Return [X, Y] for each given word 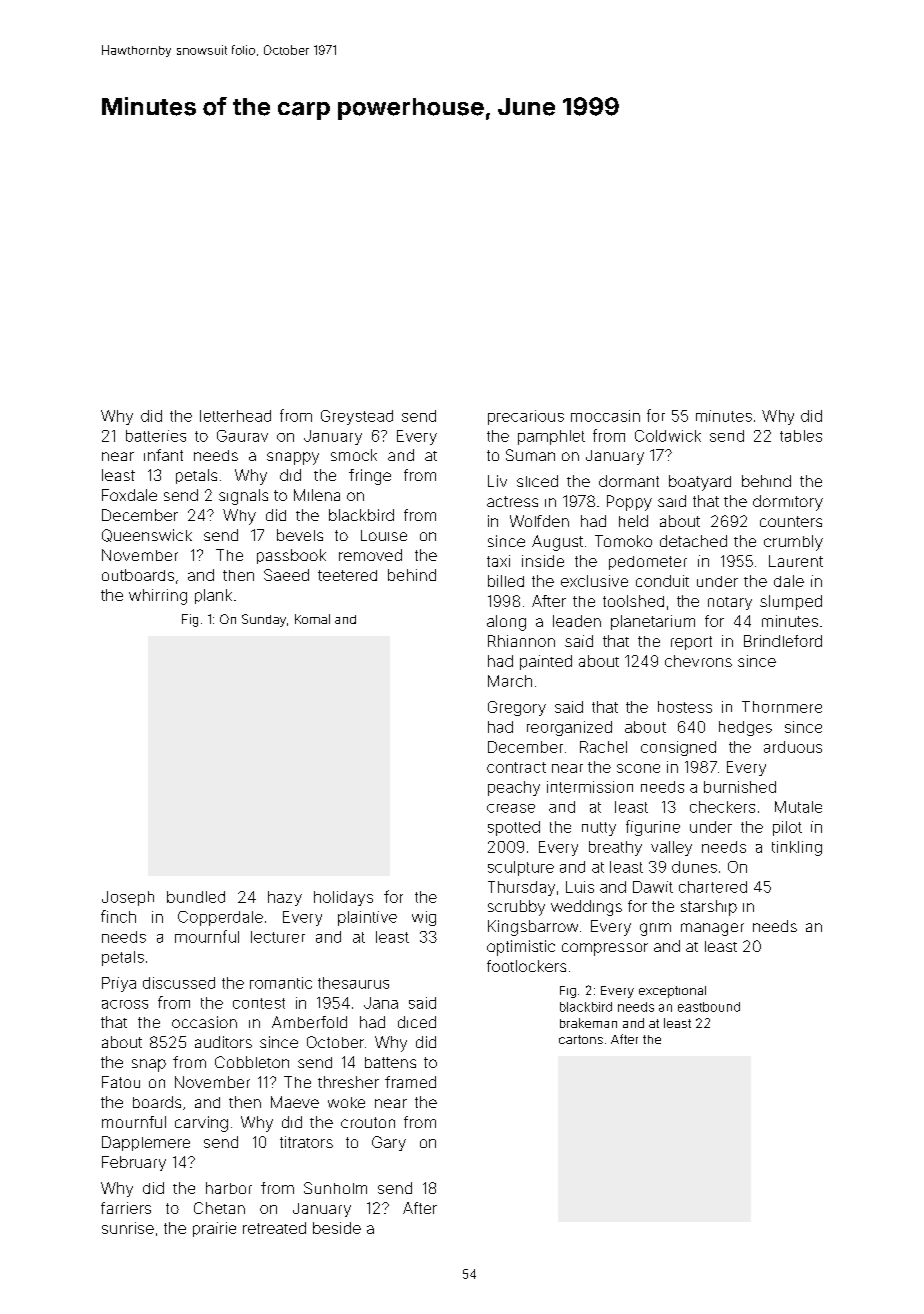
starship [709, 908]
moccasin [605, 416]
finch [118, 916]
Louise [384, 535]
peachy [514, 788]
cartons [581, 1039]
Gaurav [242, 436]
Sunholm [335, 1188]
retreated [274, 1228]
